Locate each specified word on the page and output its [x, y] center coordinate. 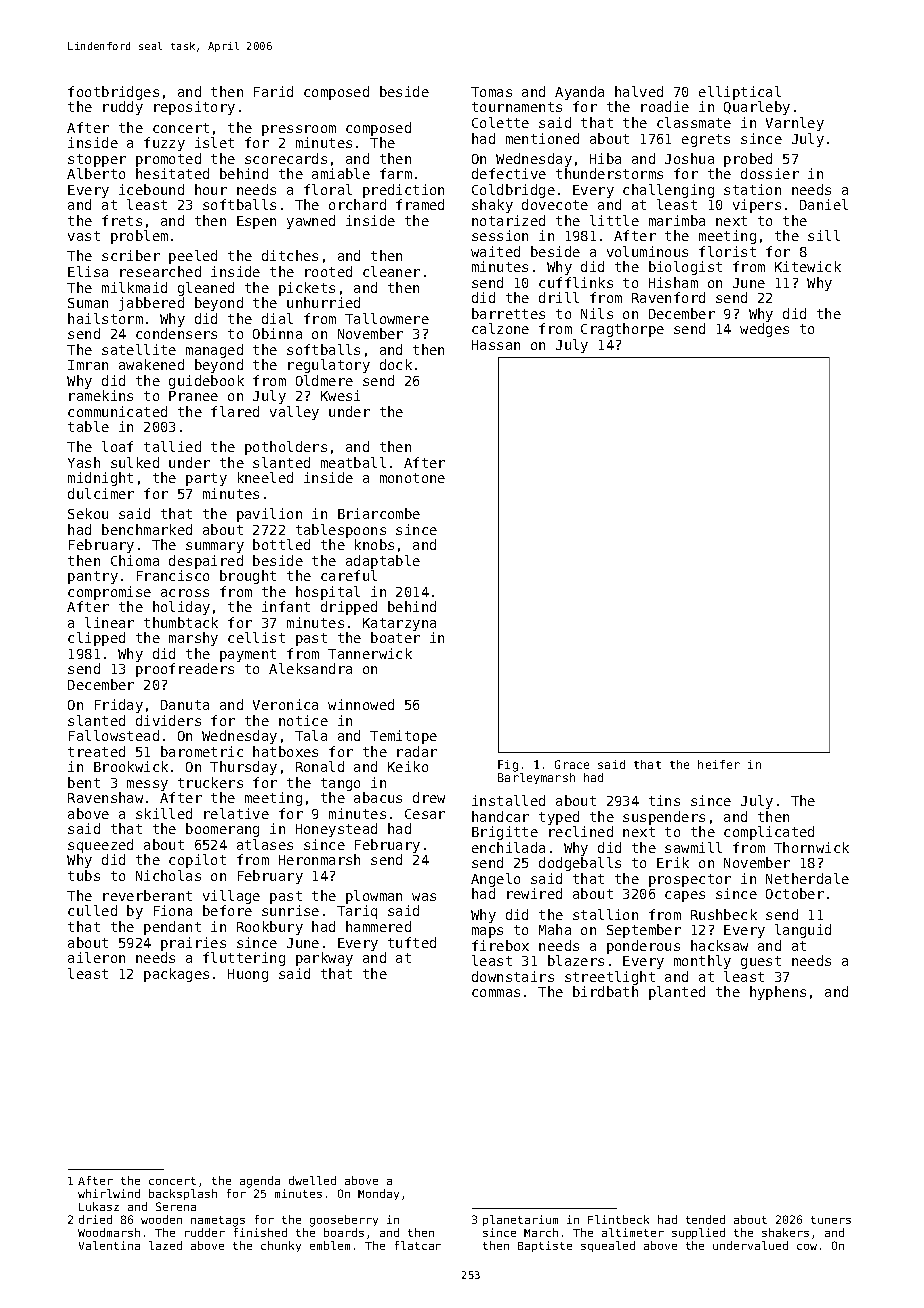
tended [705, 1219]
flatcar [418, 1245]
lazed [165, 1245]
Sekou [88, 513]
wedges [764, 330]
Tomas [491, 92]
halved [639, 91]
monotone [412, 478]
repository [194, 108]
